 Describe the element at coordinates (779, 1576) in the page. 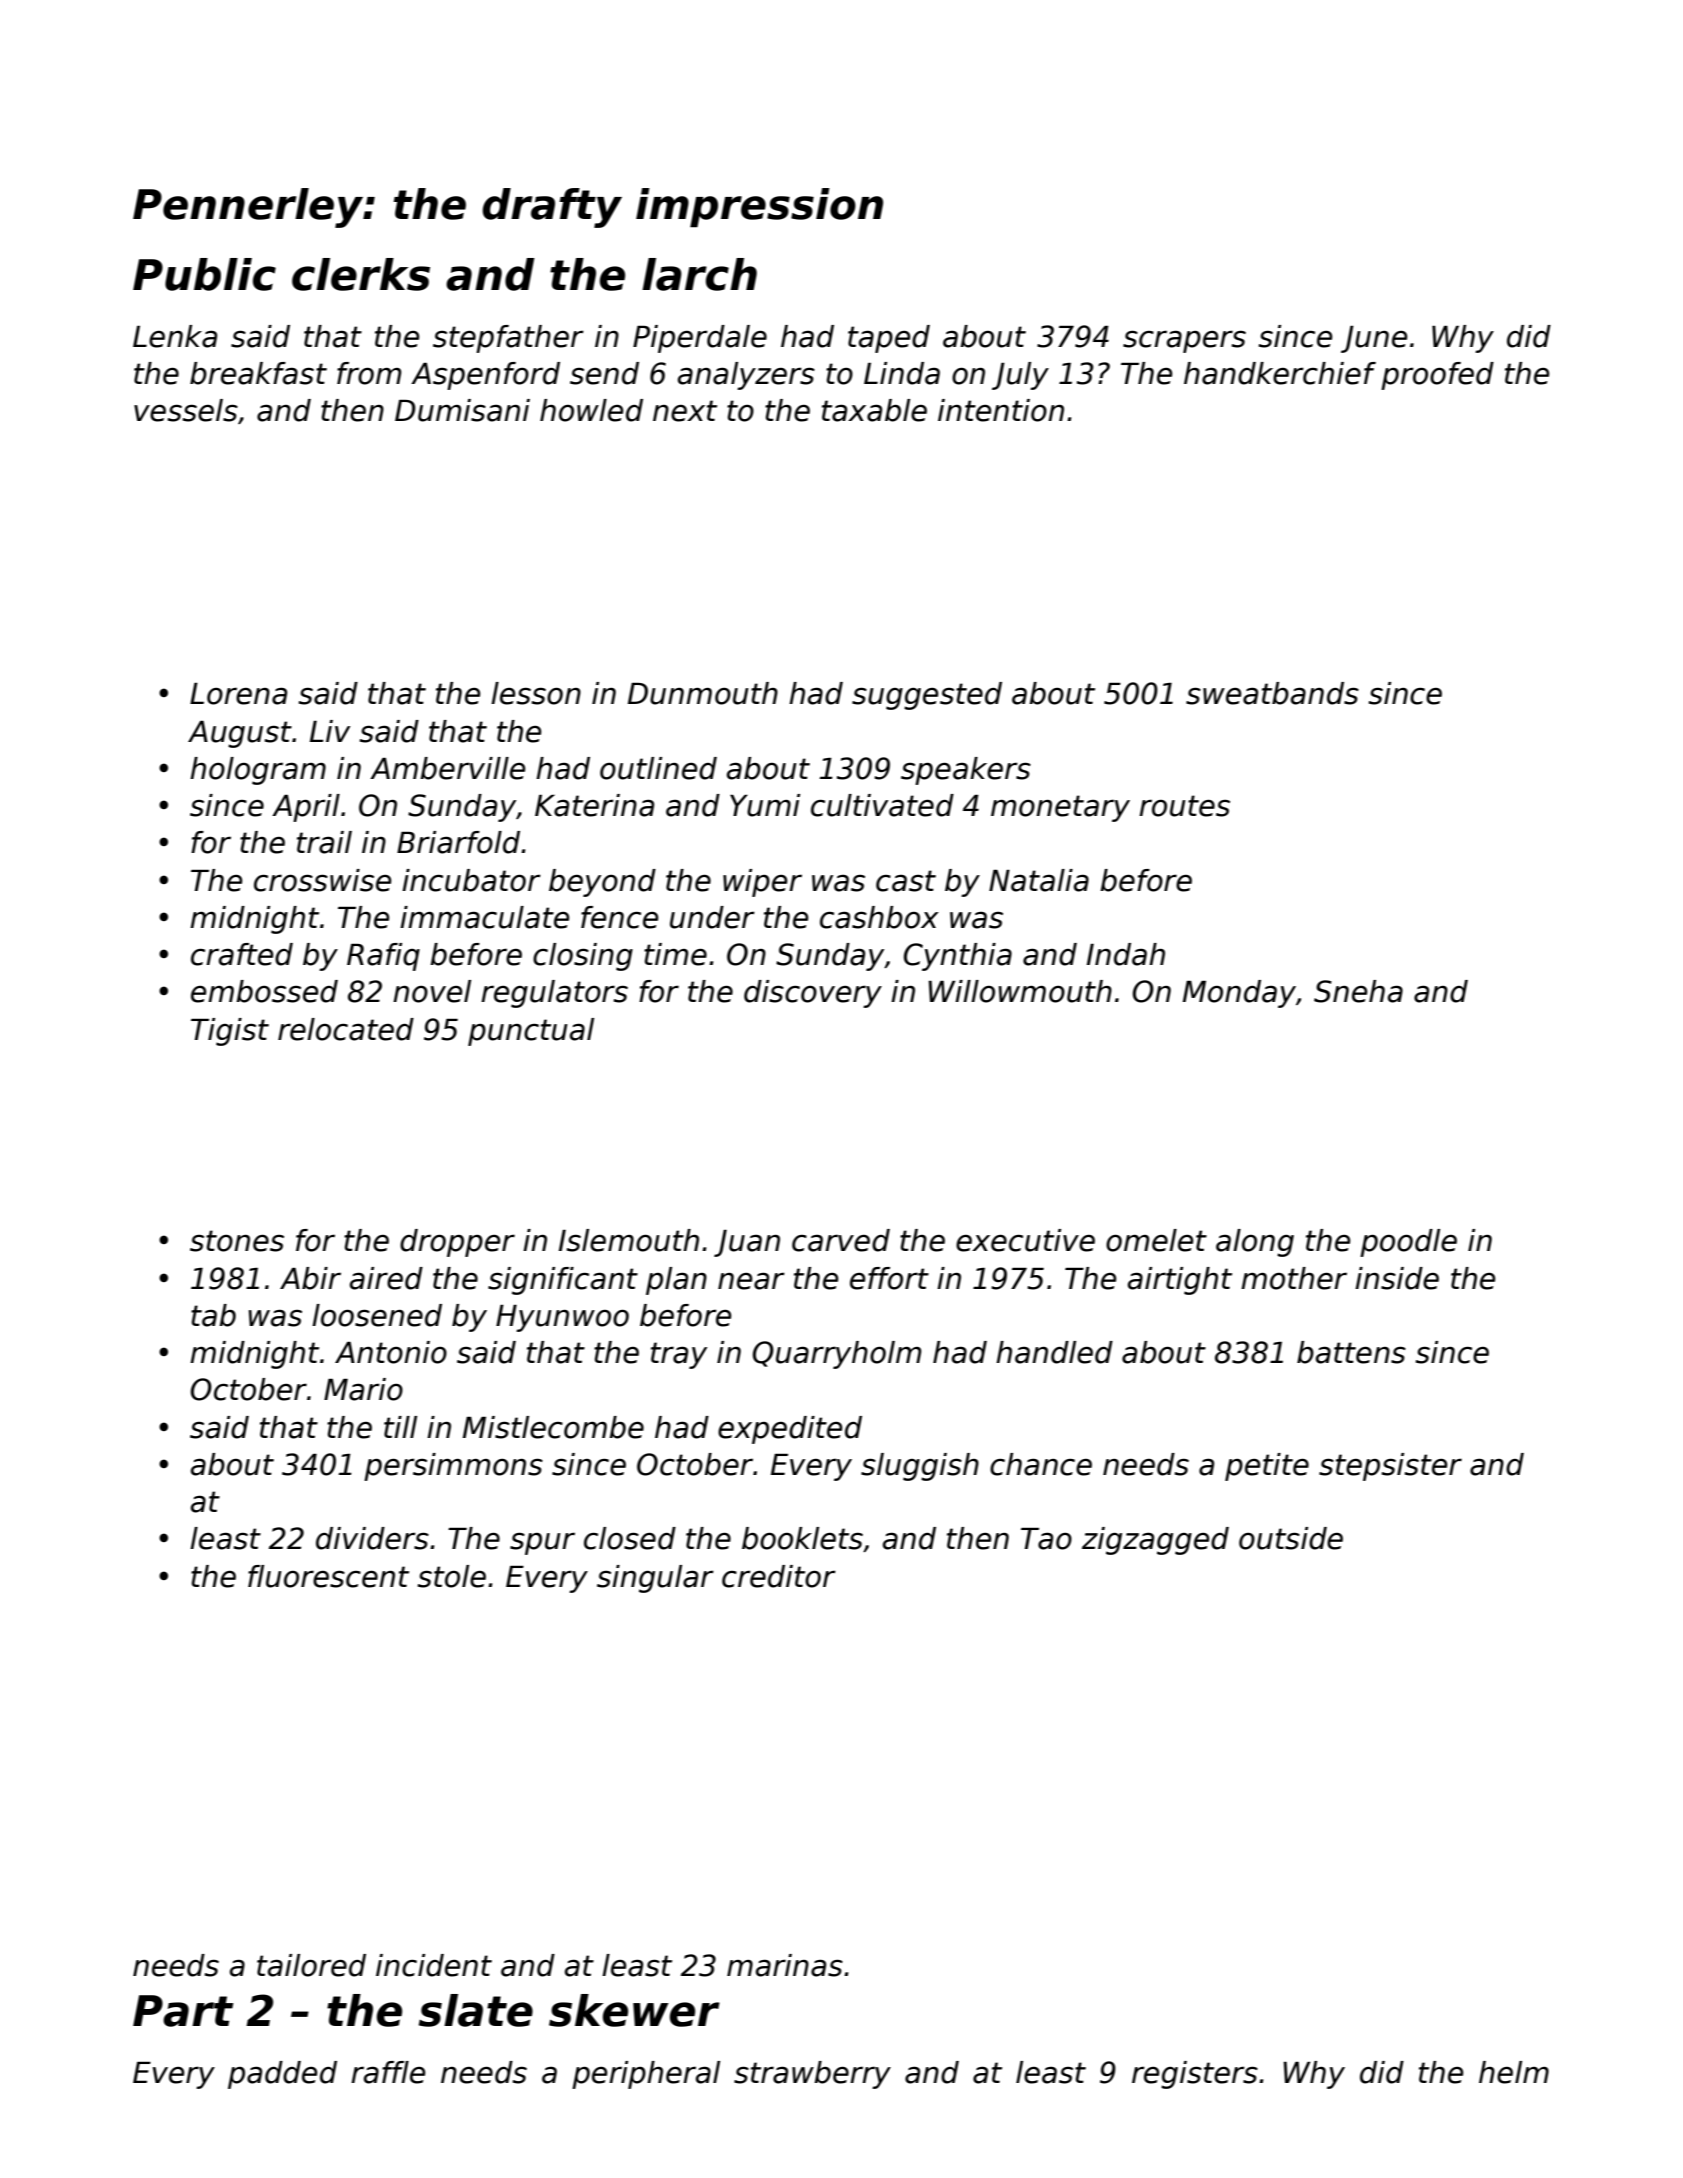

I see `creditor` at that location.
